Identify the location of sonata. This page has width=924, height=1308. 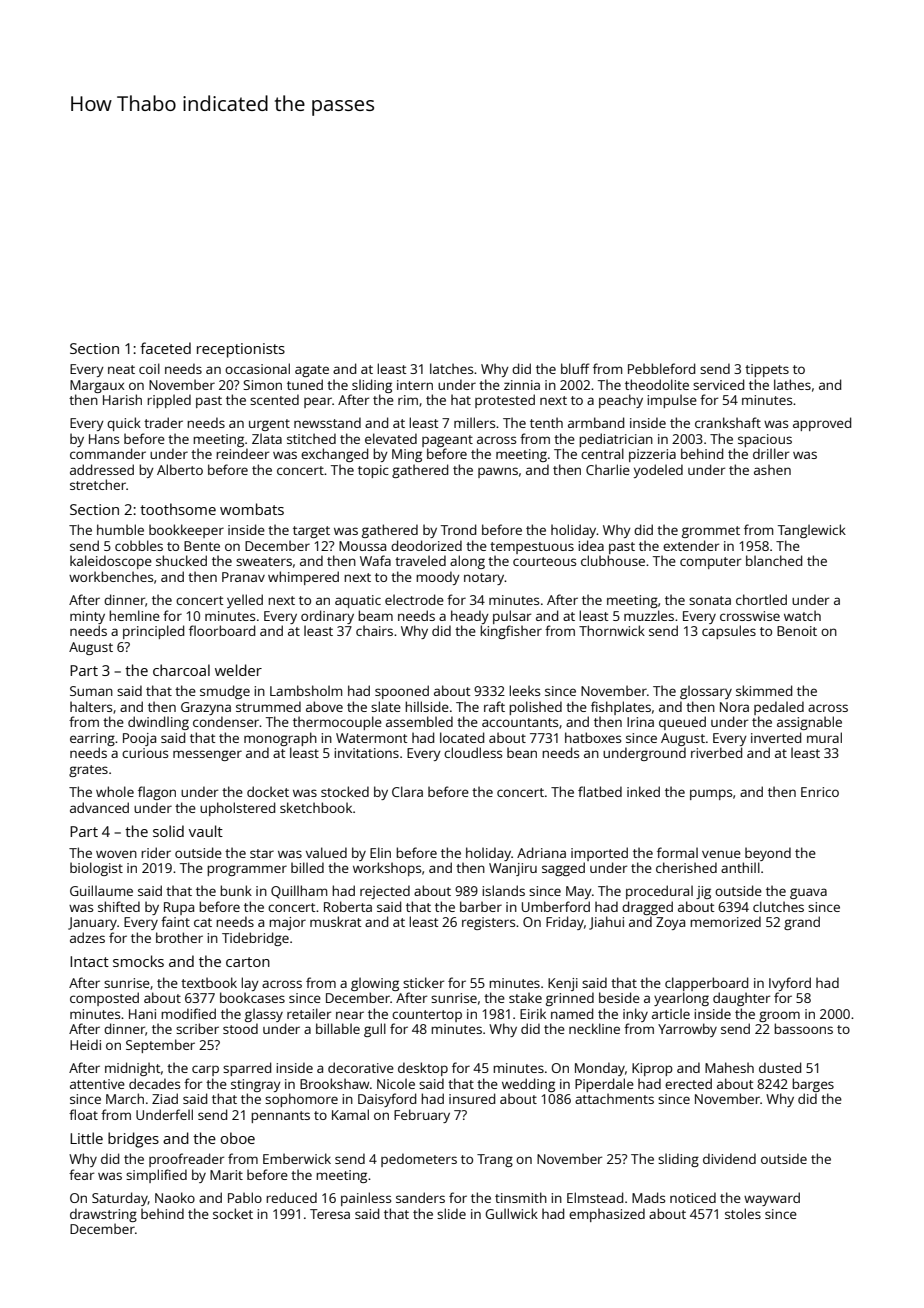
(710, 600).
